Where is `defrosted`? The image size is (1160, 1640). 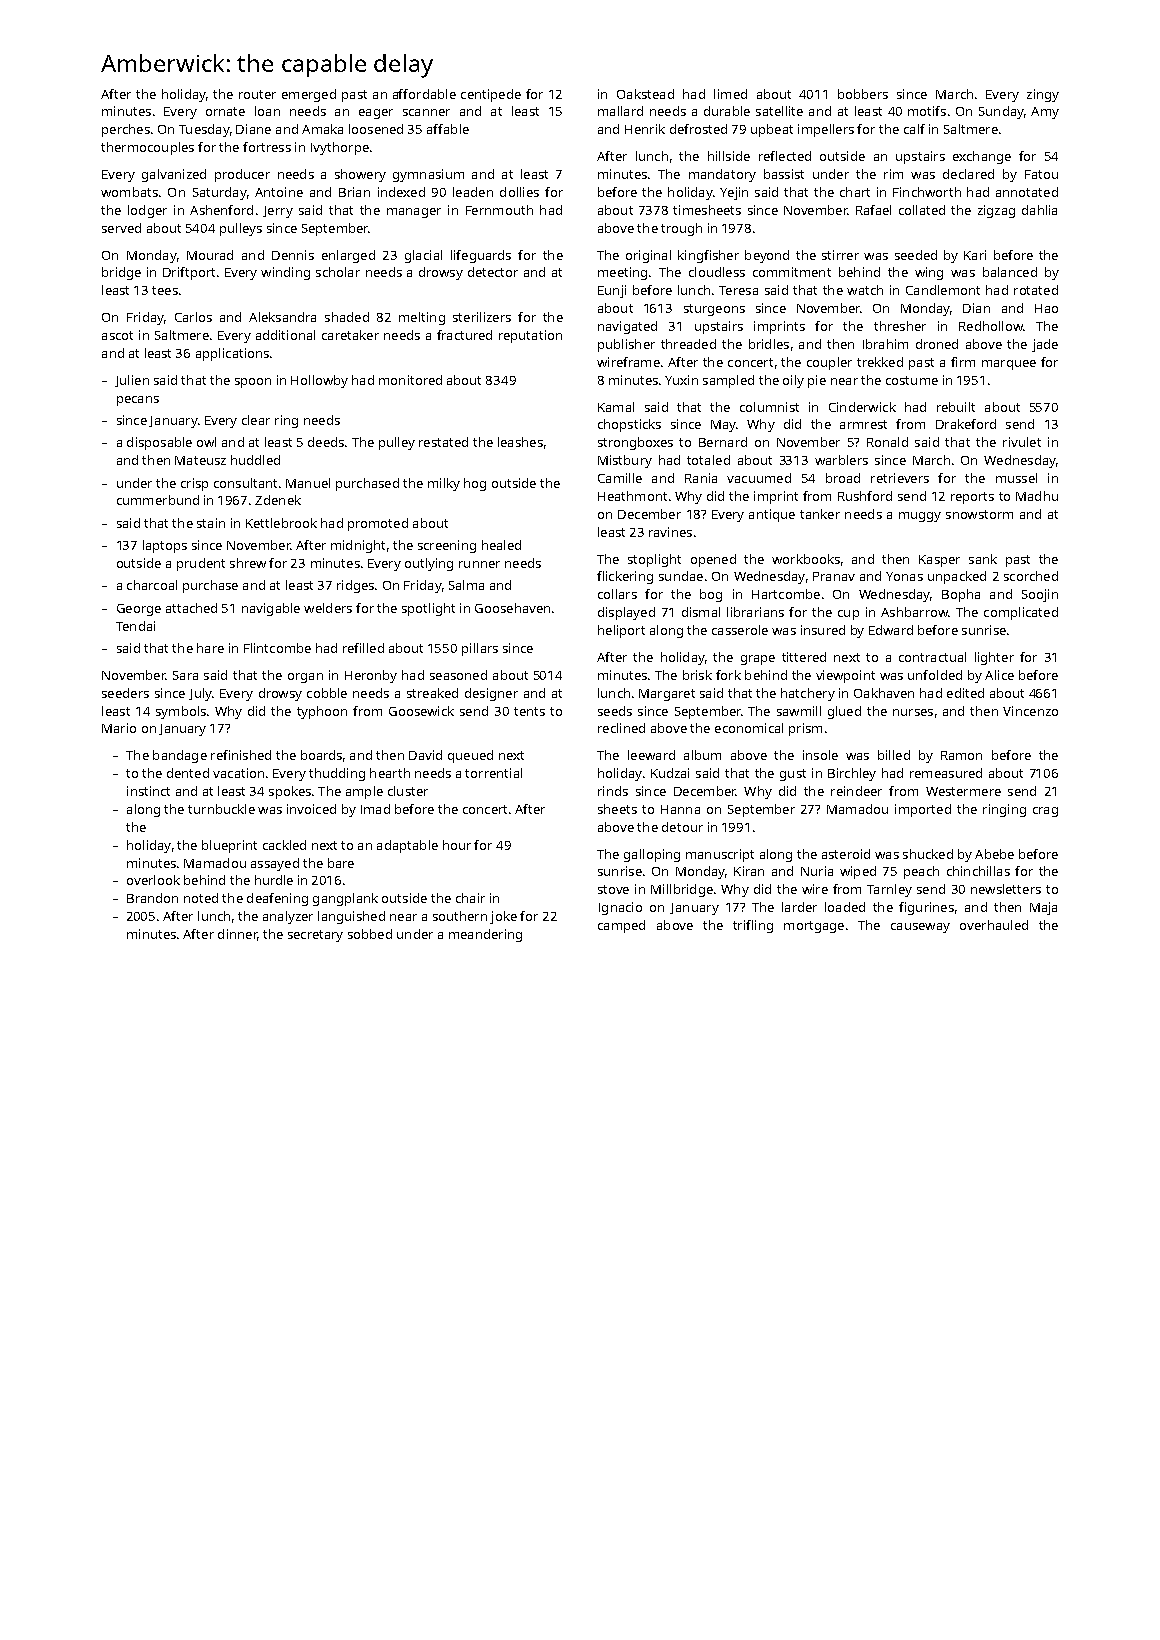 defrosted is located at coordinates (698, 129).
